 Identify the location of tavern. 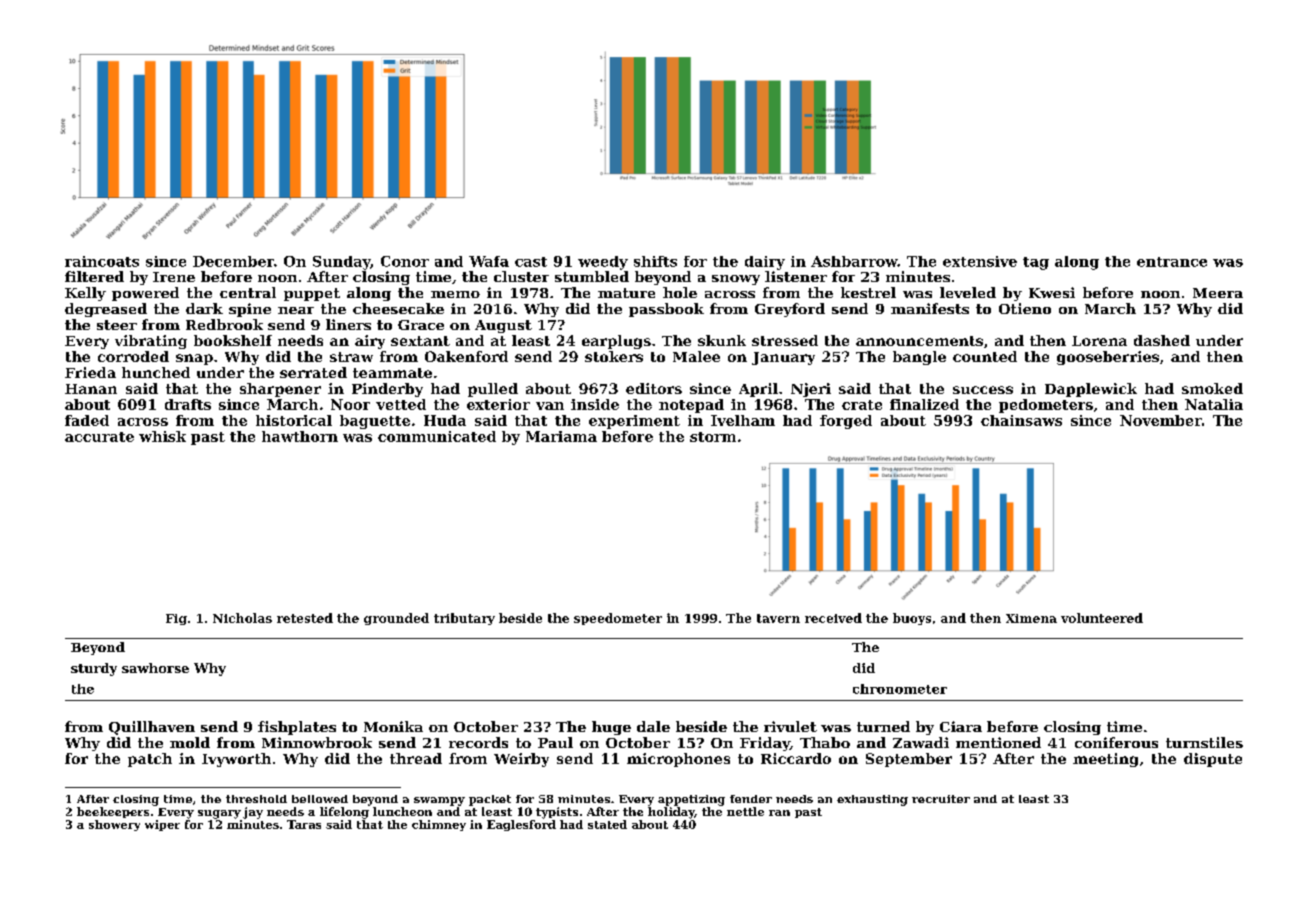
(778, 618).
